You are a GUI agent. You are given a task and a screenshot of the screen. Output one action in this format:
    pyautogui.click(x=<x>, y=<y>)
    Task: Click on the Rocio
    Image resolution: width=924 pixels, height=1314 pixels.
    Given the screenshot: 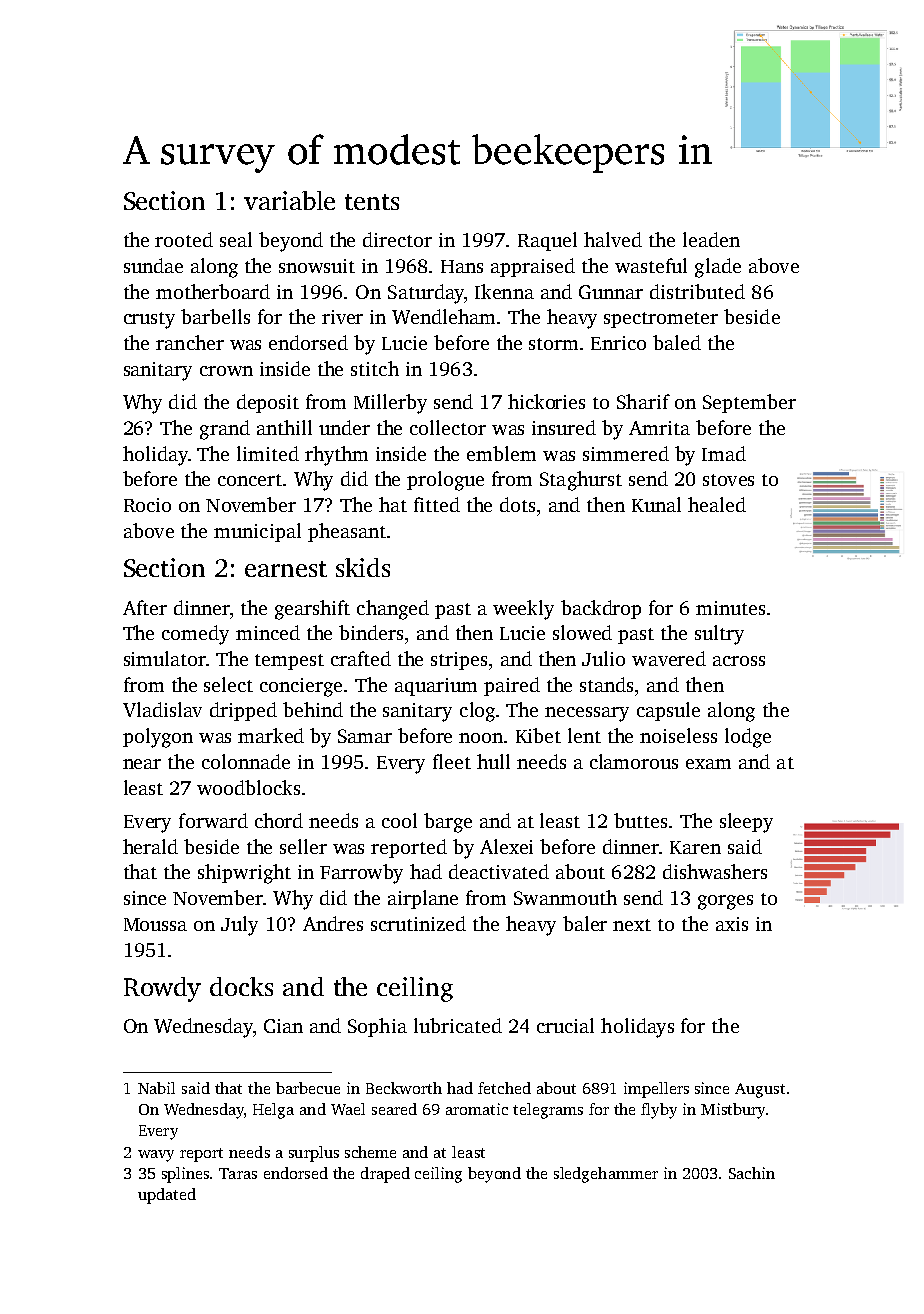 What is the action you would take?
    pyautogui.click(x=147, y=505)
